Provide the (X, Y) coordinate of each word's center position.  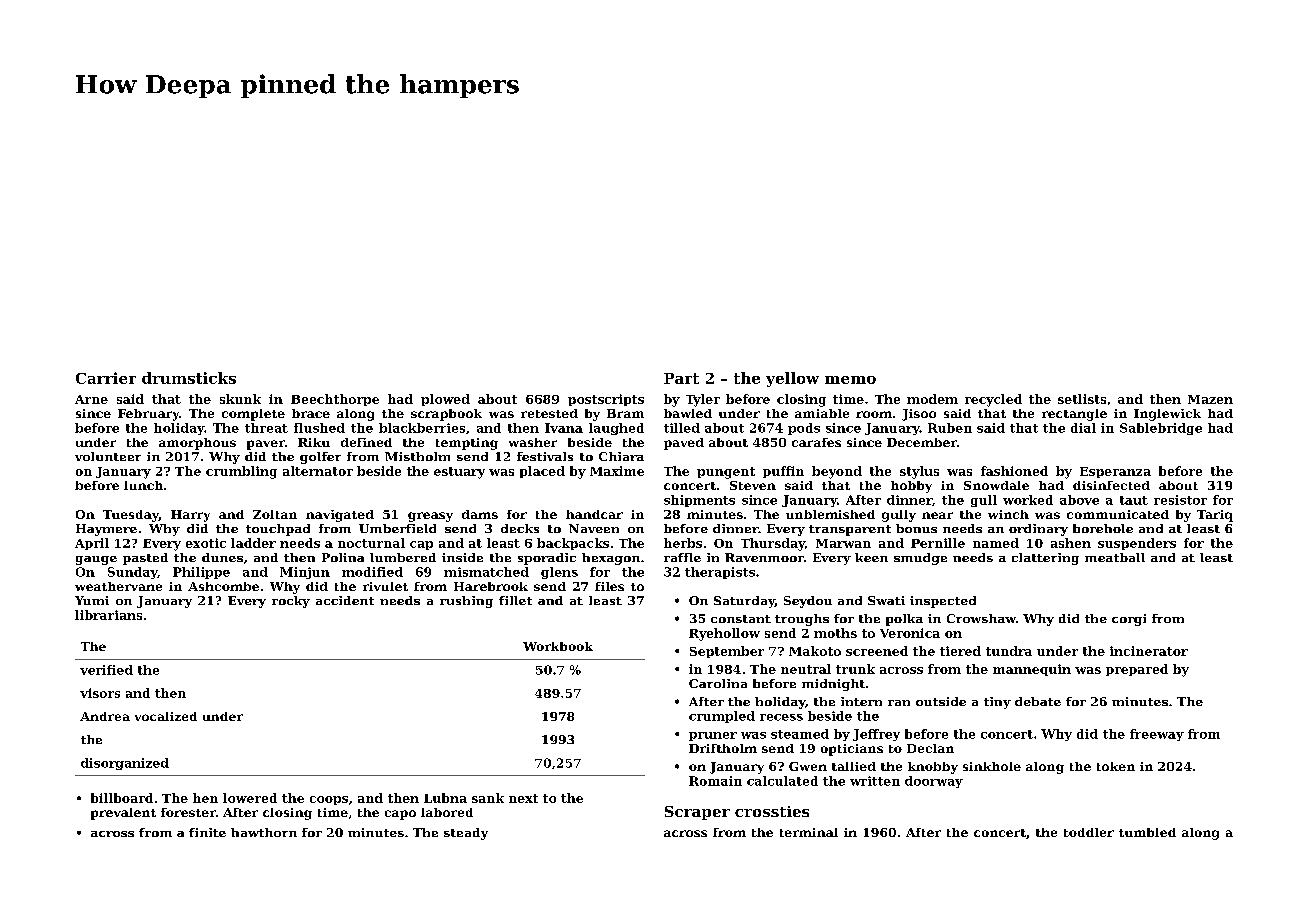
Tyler (703, 400)
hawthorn (264, 832)
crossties (772, 811)
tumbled (1147, 832)
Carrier (106, 378)
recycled (993, 400)
